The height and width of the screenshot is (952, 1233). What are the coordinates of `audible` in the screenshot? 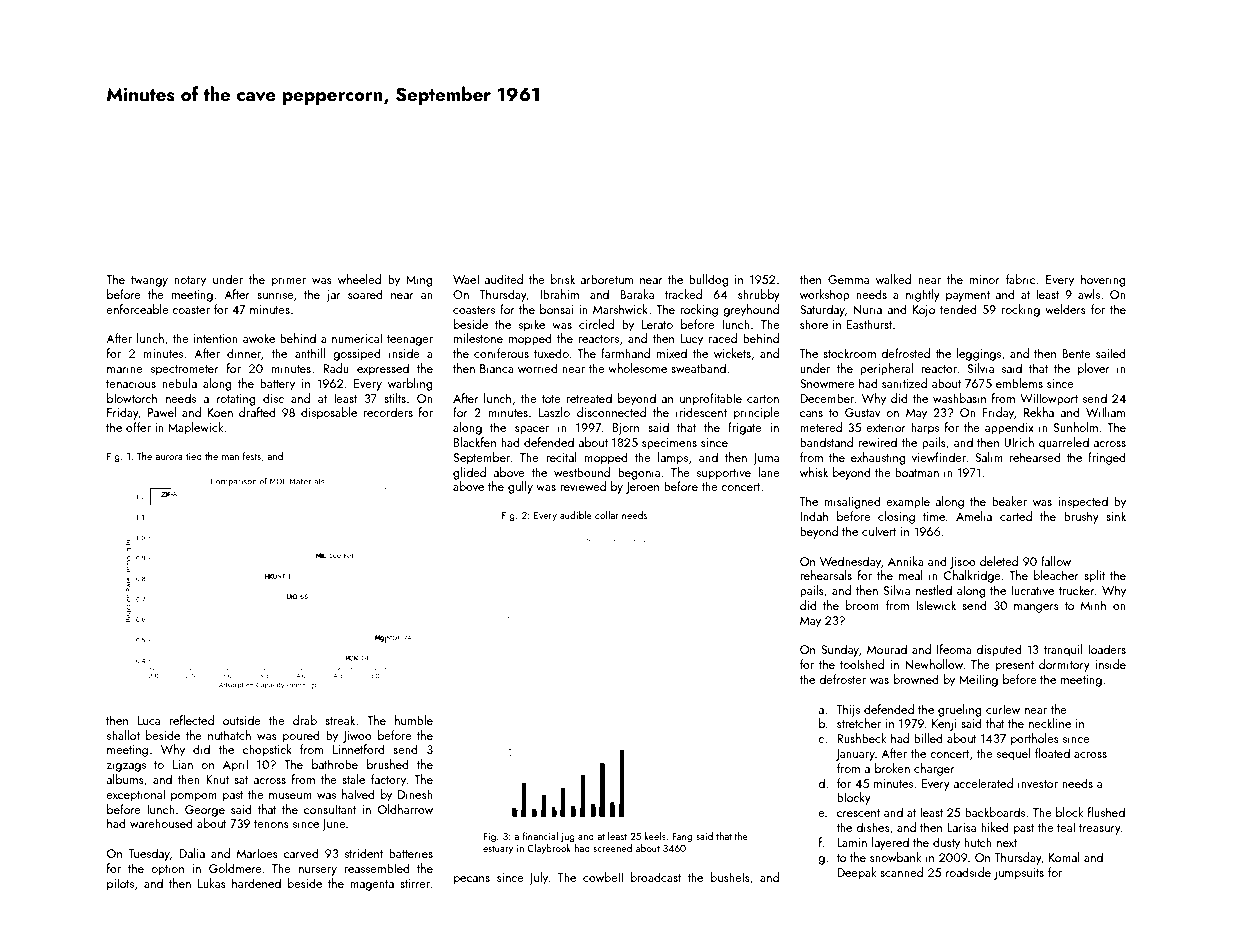 It's located at (576, 515).
